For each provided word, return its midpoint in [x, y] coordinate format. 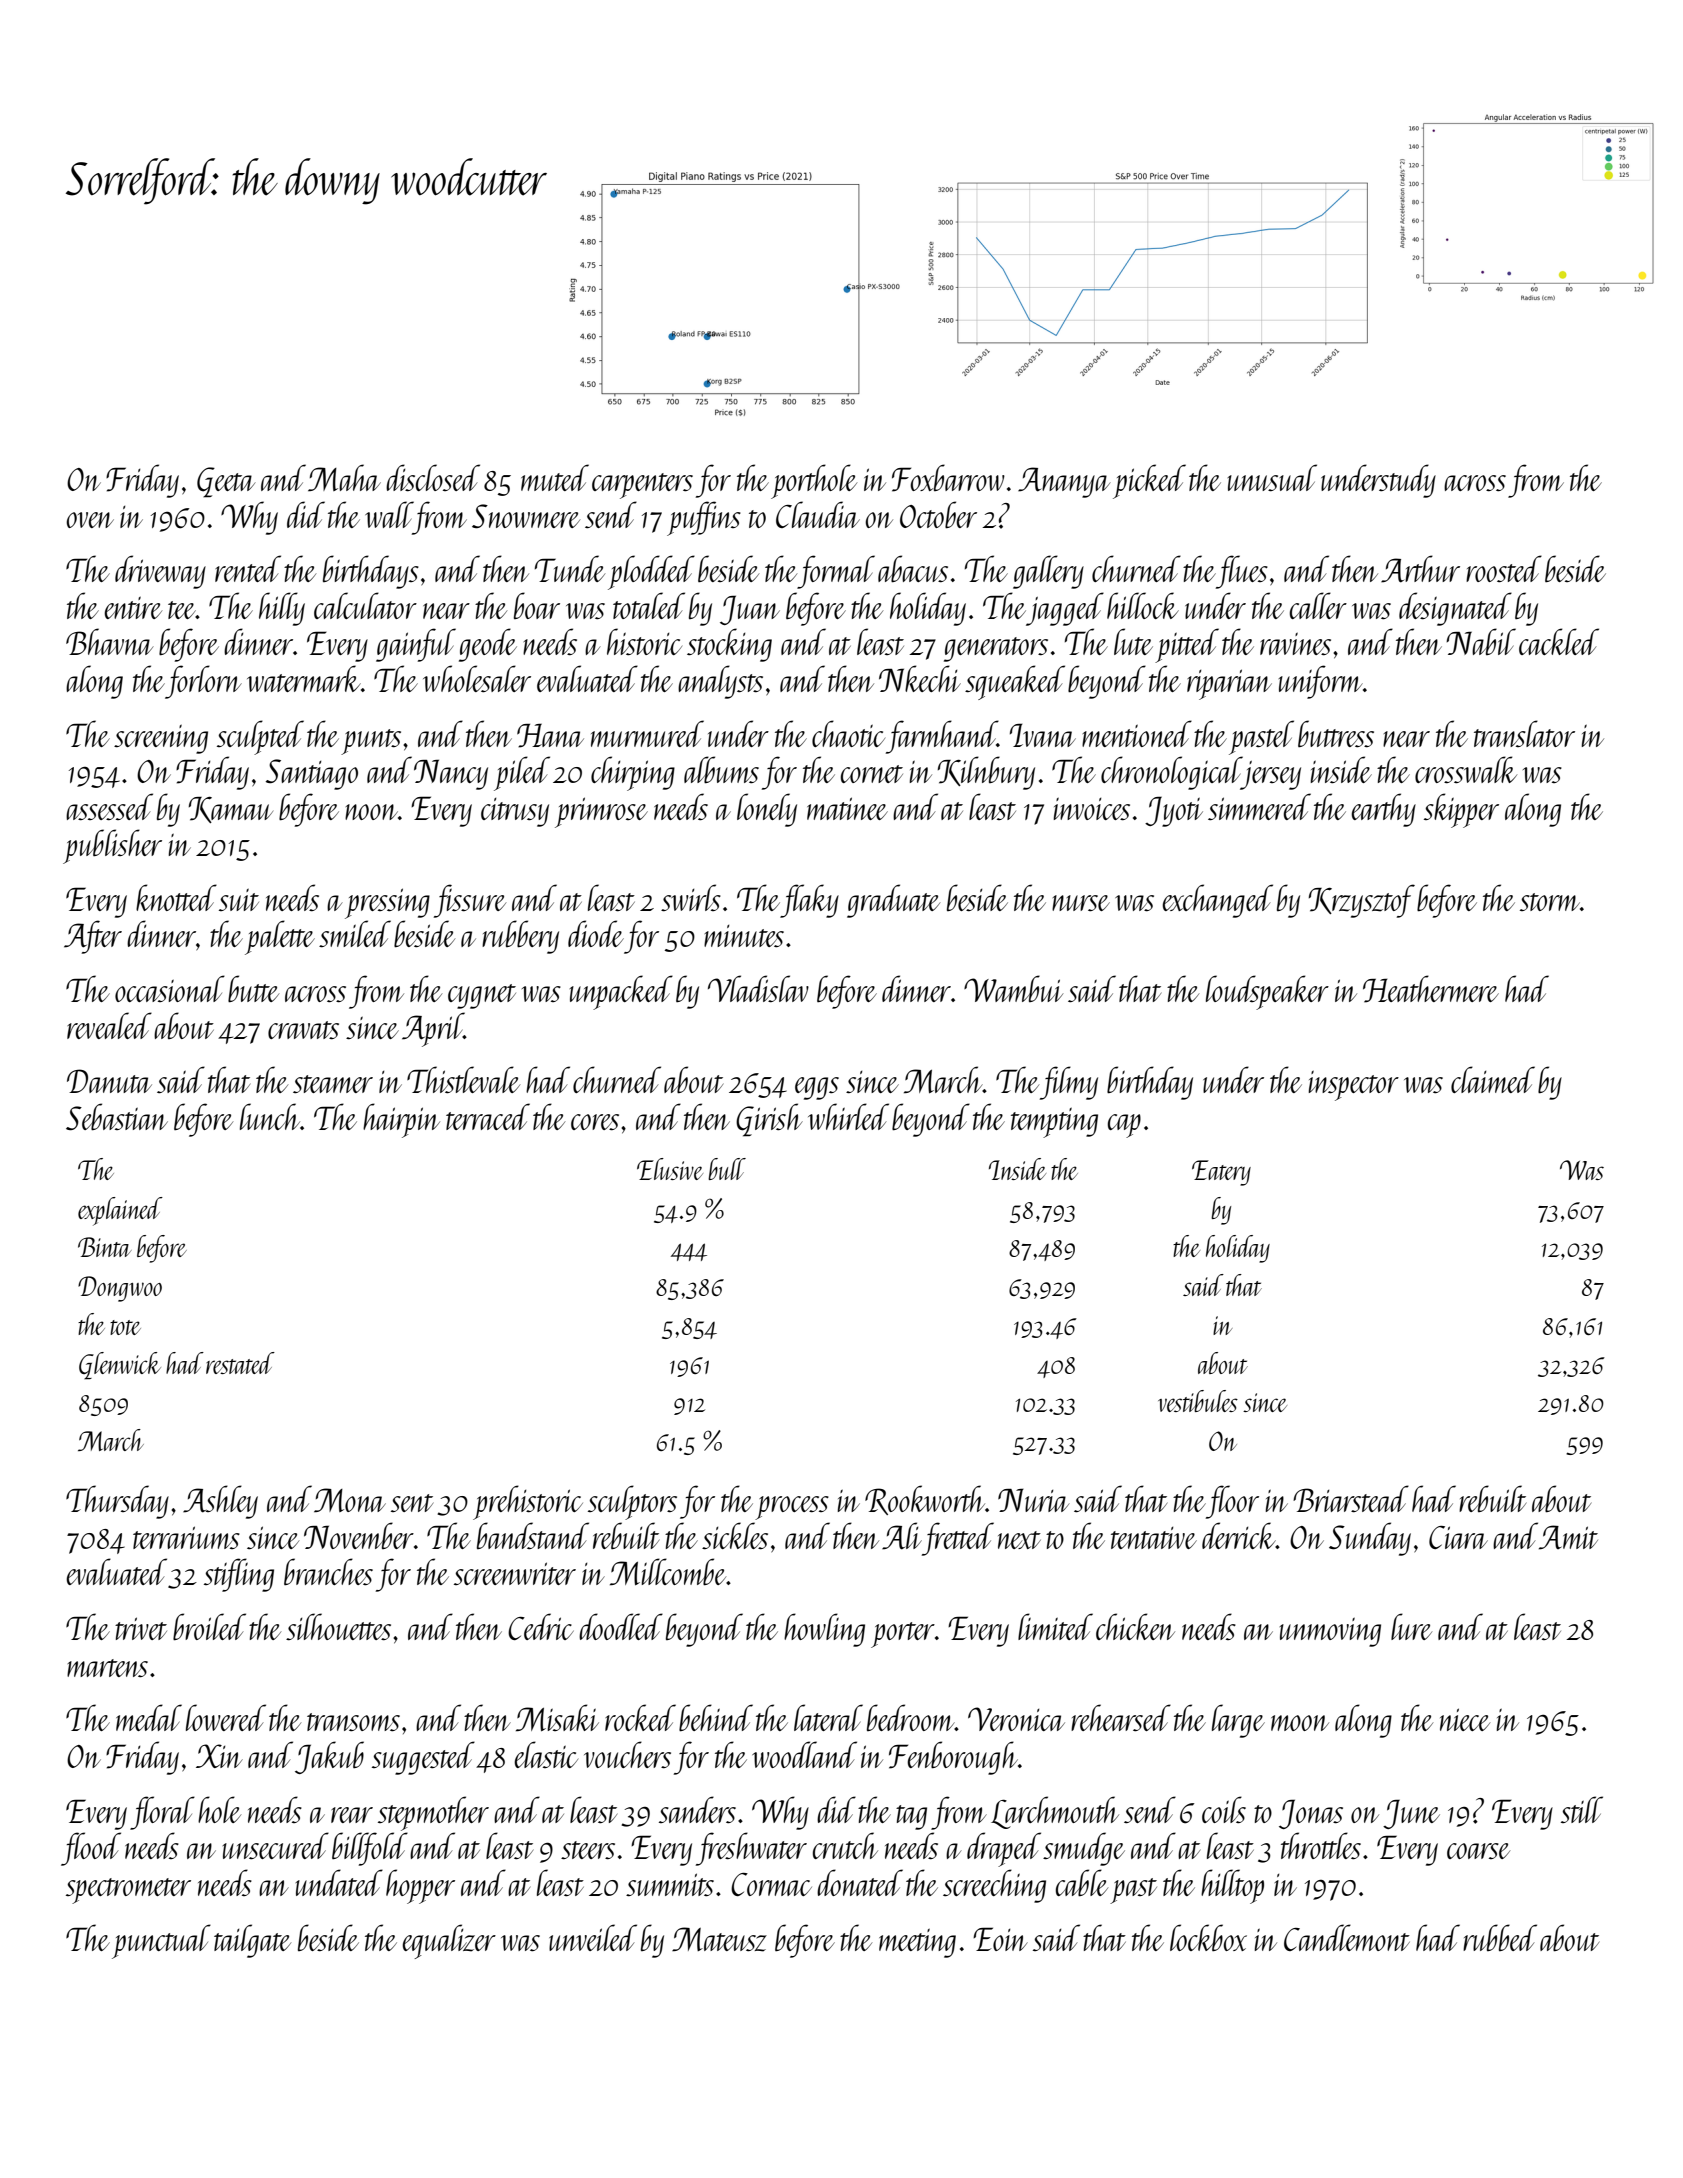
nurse [1081, 903]
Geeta [226, 482]
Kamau [231, 809]
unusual [1272, 477]
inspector [1354, 1086]
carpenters [642, 486]
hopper [420, 1886]
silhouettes [338, 1626]
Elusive [670, 1169]
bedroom [911, 1717]
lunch [270, 1116]
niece [1465, 1719]
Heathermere [1431, 989]
